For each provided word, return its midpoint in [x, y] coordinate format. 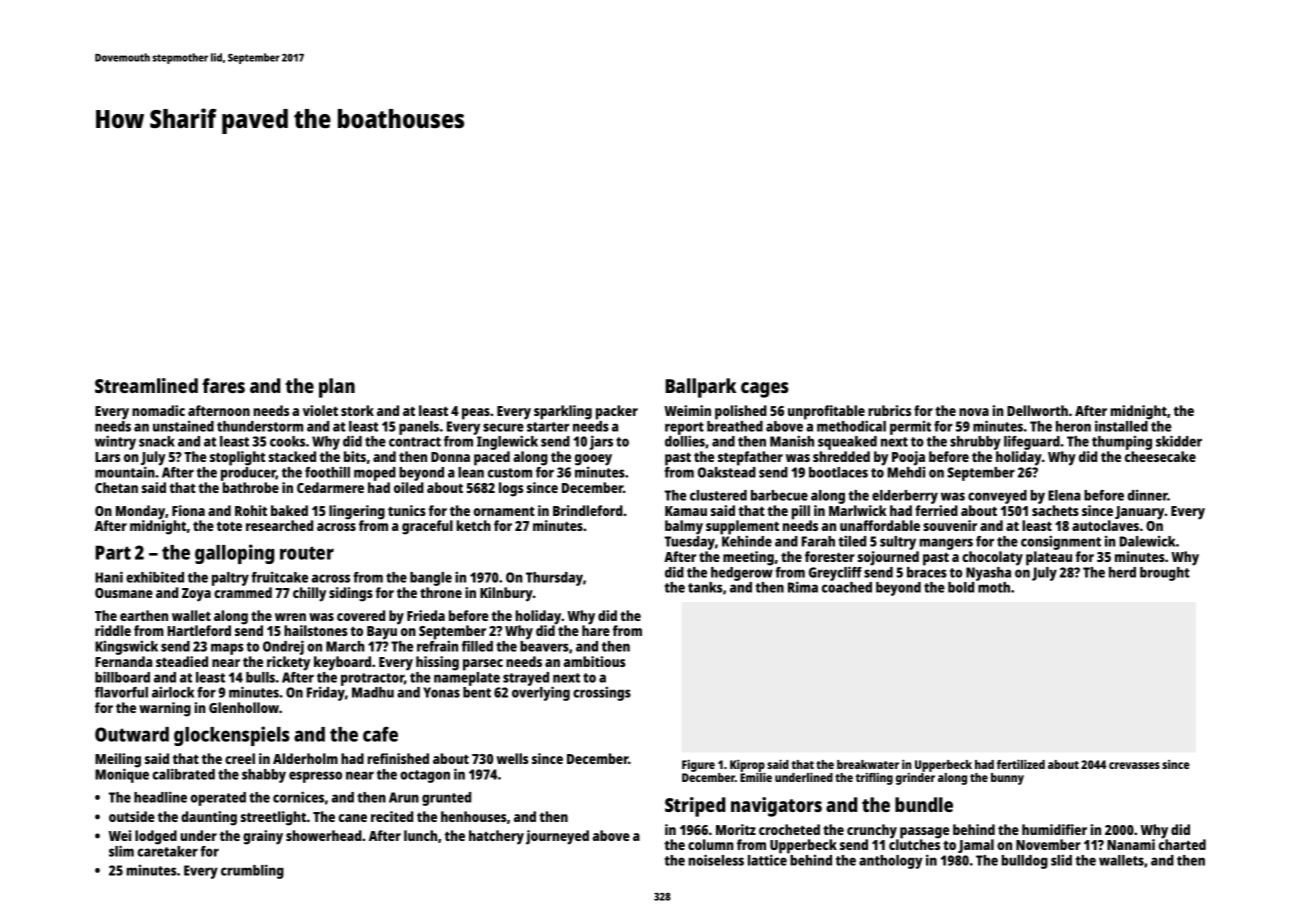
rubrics [889, 410]
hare [596, 630]
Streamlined [146, 385]
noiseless [716, 860]
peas [476, 414]
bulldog [1025, 862]
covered [361, 615]
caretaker [168, 851]
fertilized [1021, 764]
